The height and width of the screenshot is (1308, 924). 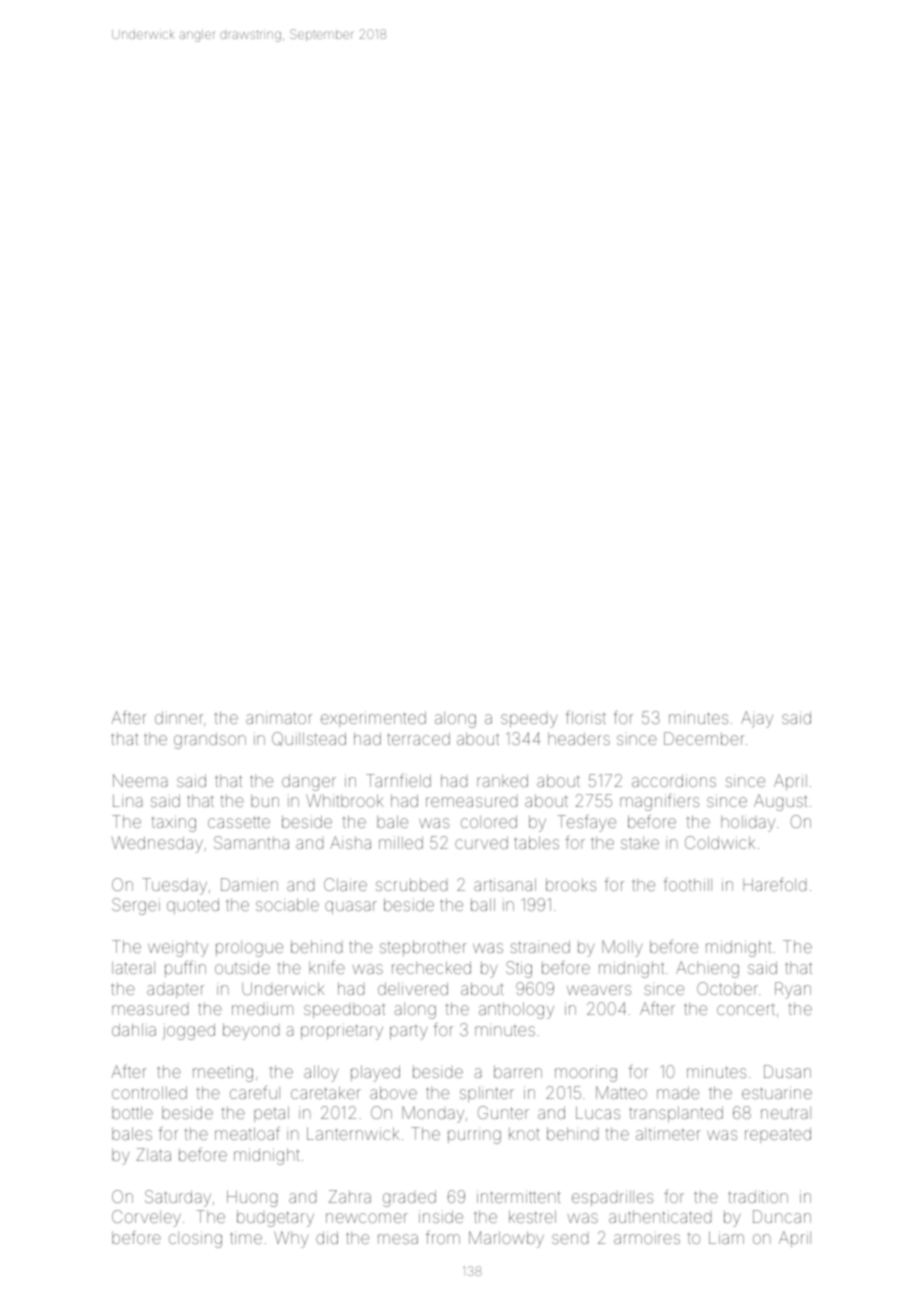 I want to click on knot, so click(x=524, y=1134).
